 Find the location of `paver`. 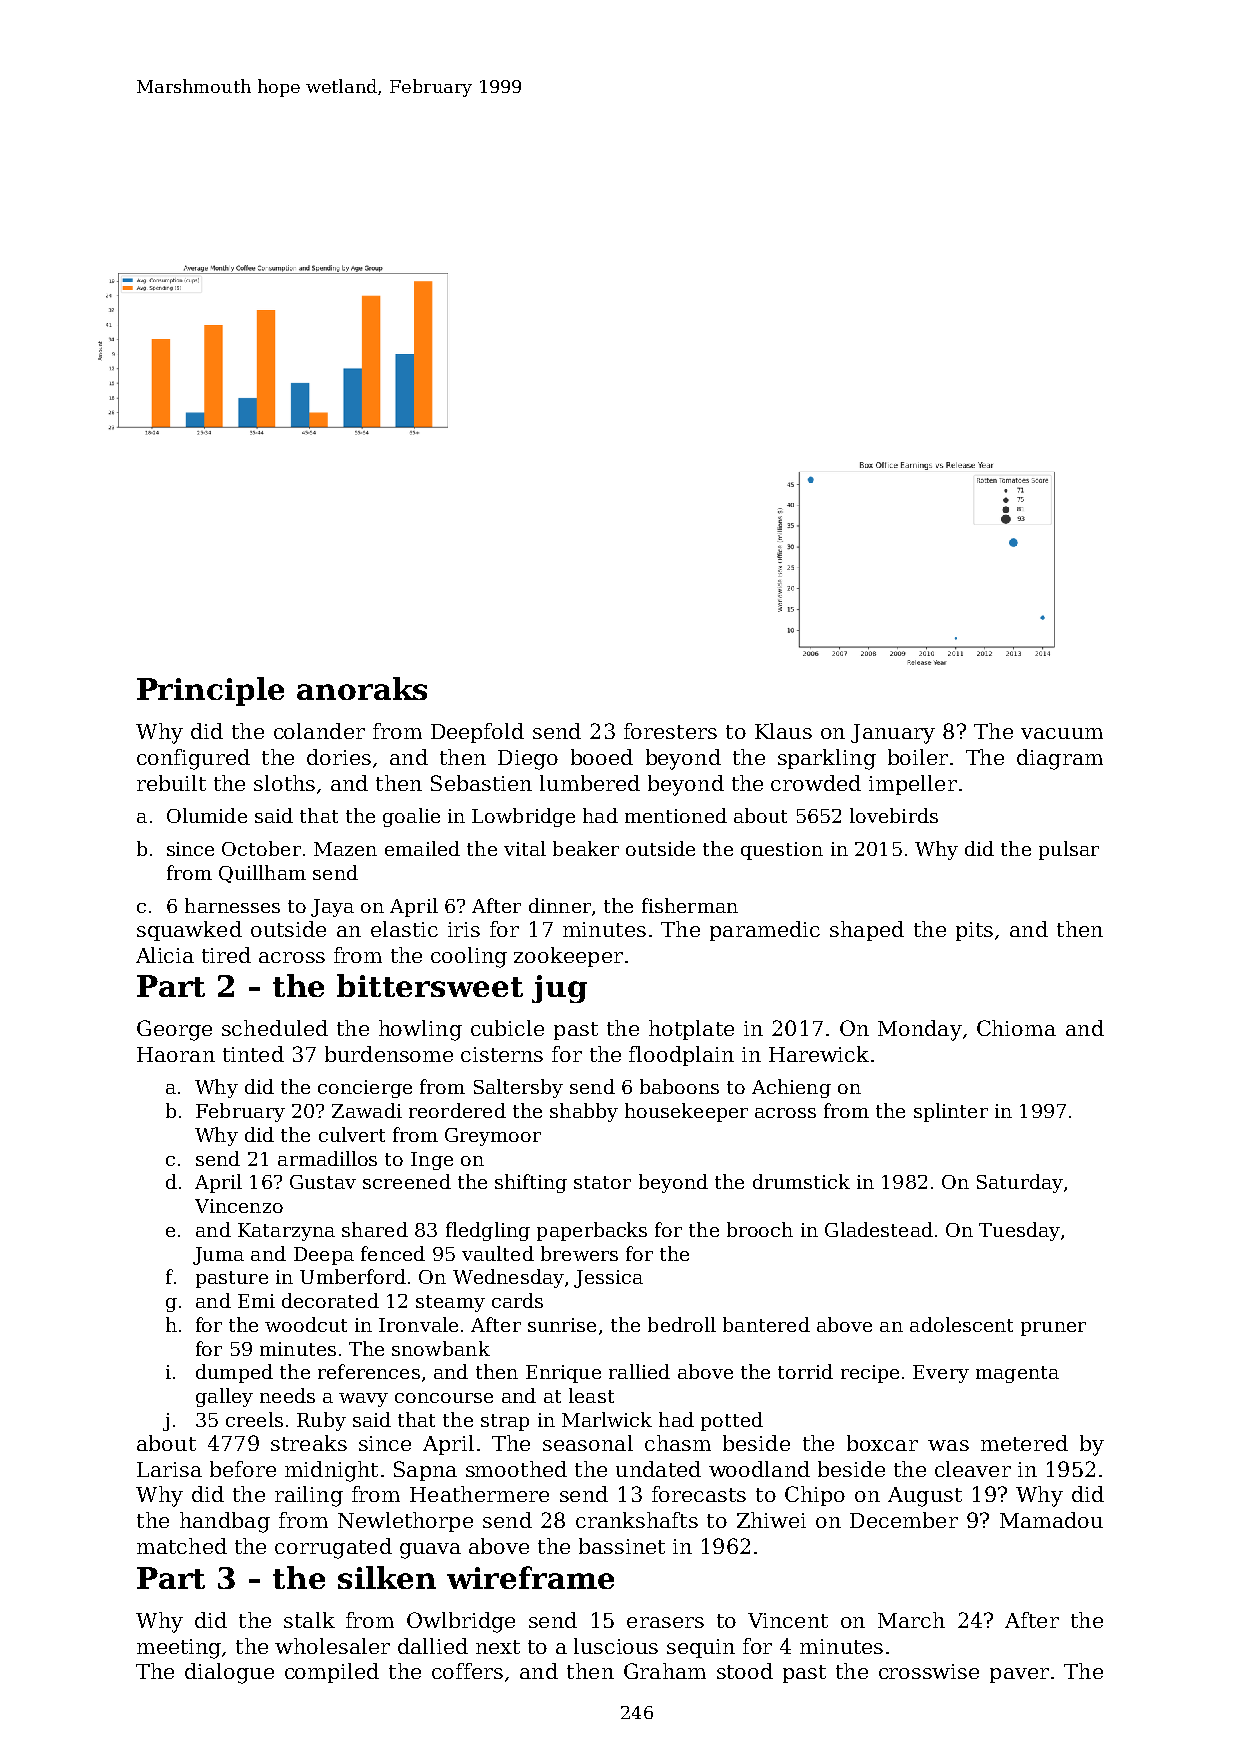

paver is located at coordinates (1019, 1675).
